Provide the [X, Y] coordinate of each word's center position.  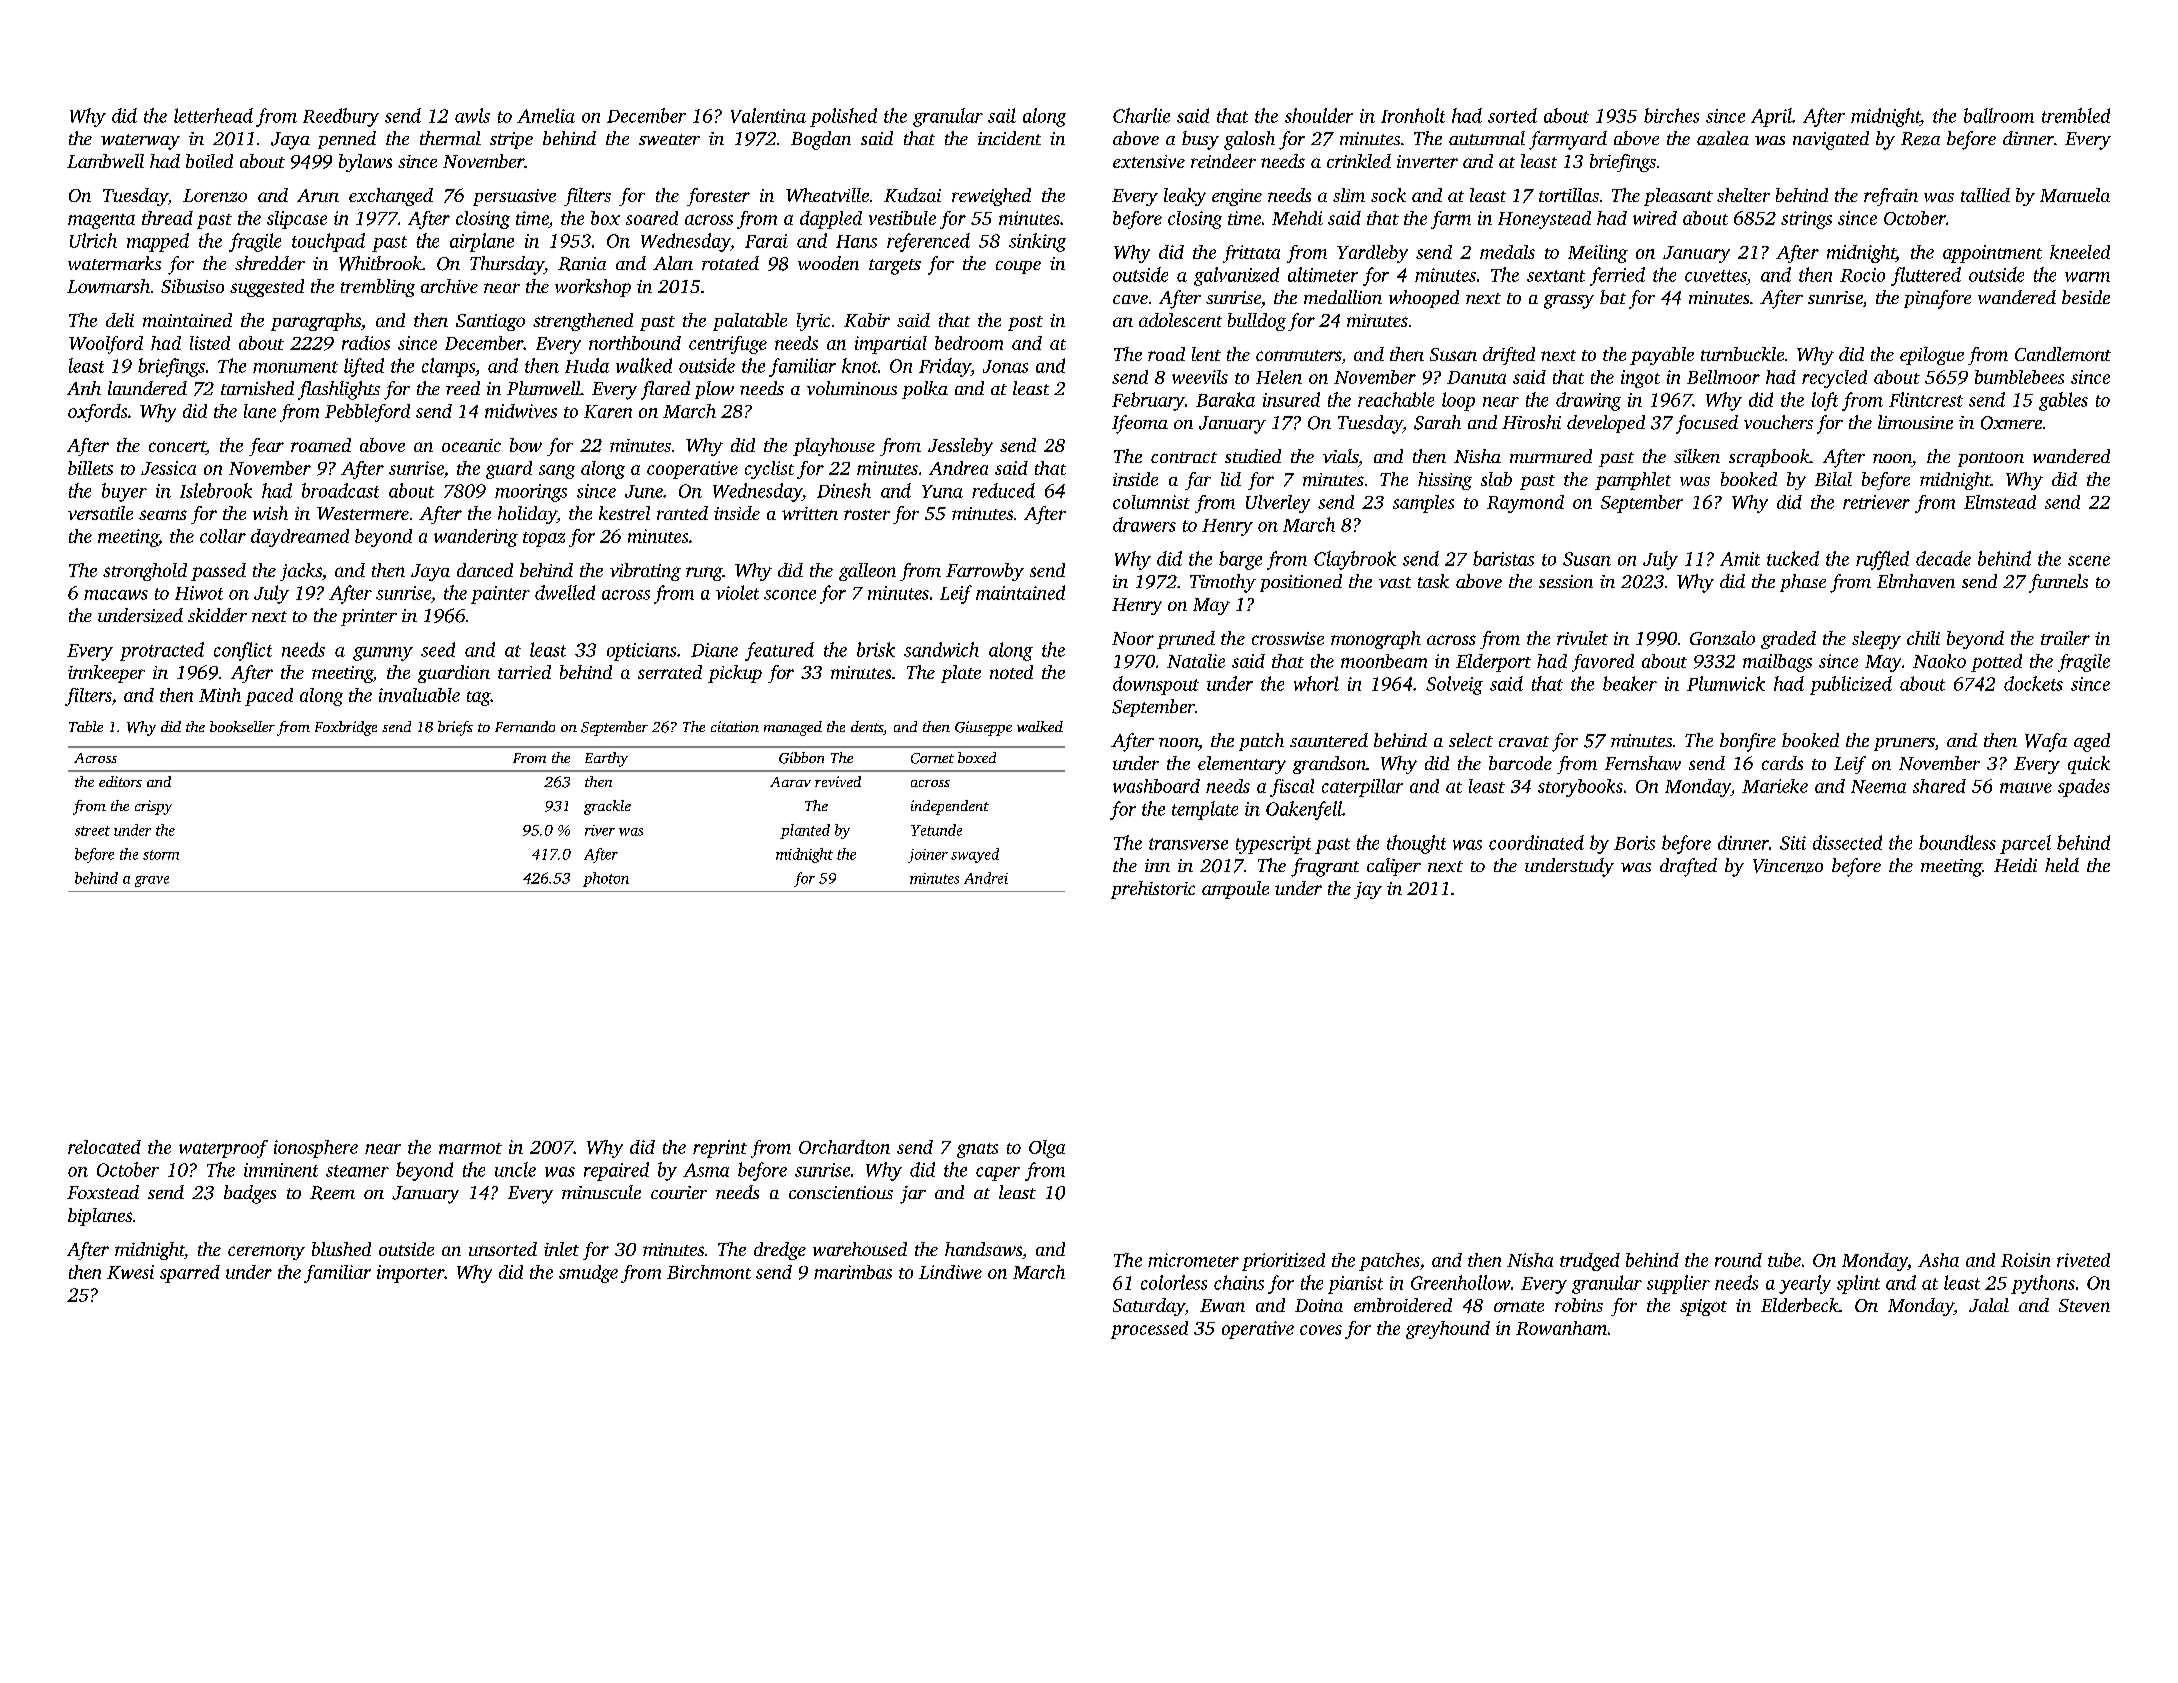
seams [163, 515]
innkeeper [106, 674]
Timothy [1223, 583]
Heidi [2015, 865]
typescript [1273, 845]
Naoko [1939, 661]
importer [410, 1274]
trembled [2076, 115]
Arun [318, 195]
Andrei [986, 878]
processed [1149, 1330]
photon [606, 879]
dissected [1847, 842]
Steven [2084, 1305]
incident [1009, 138]
